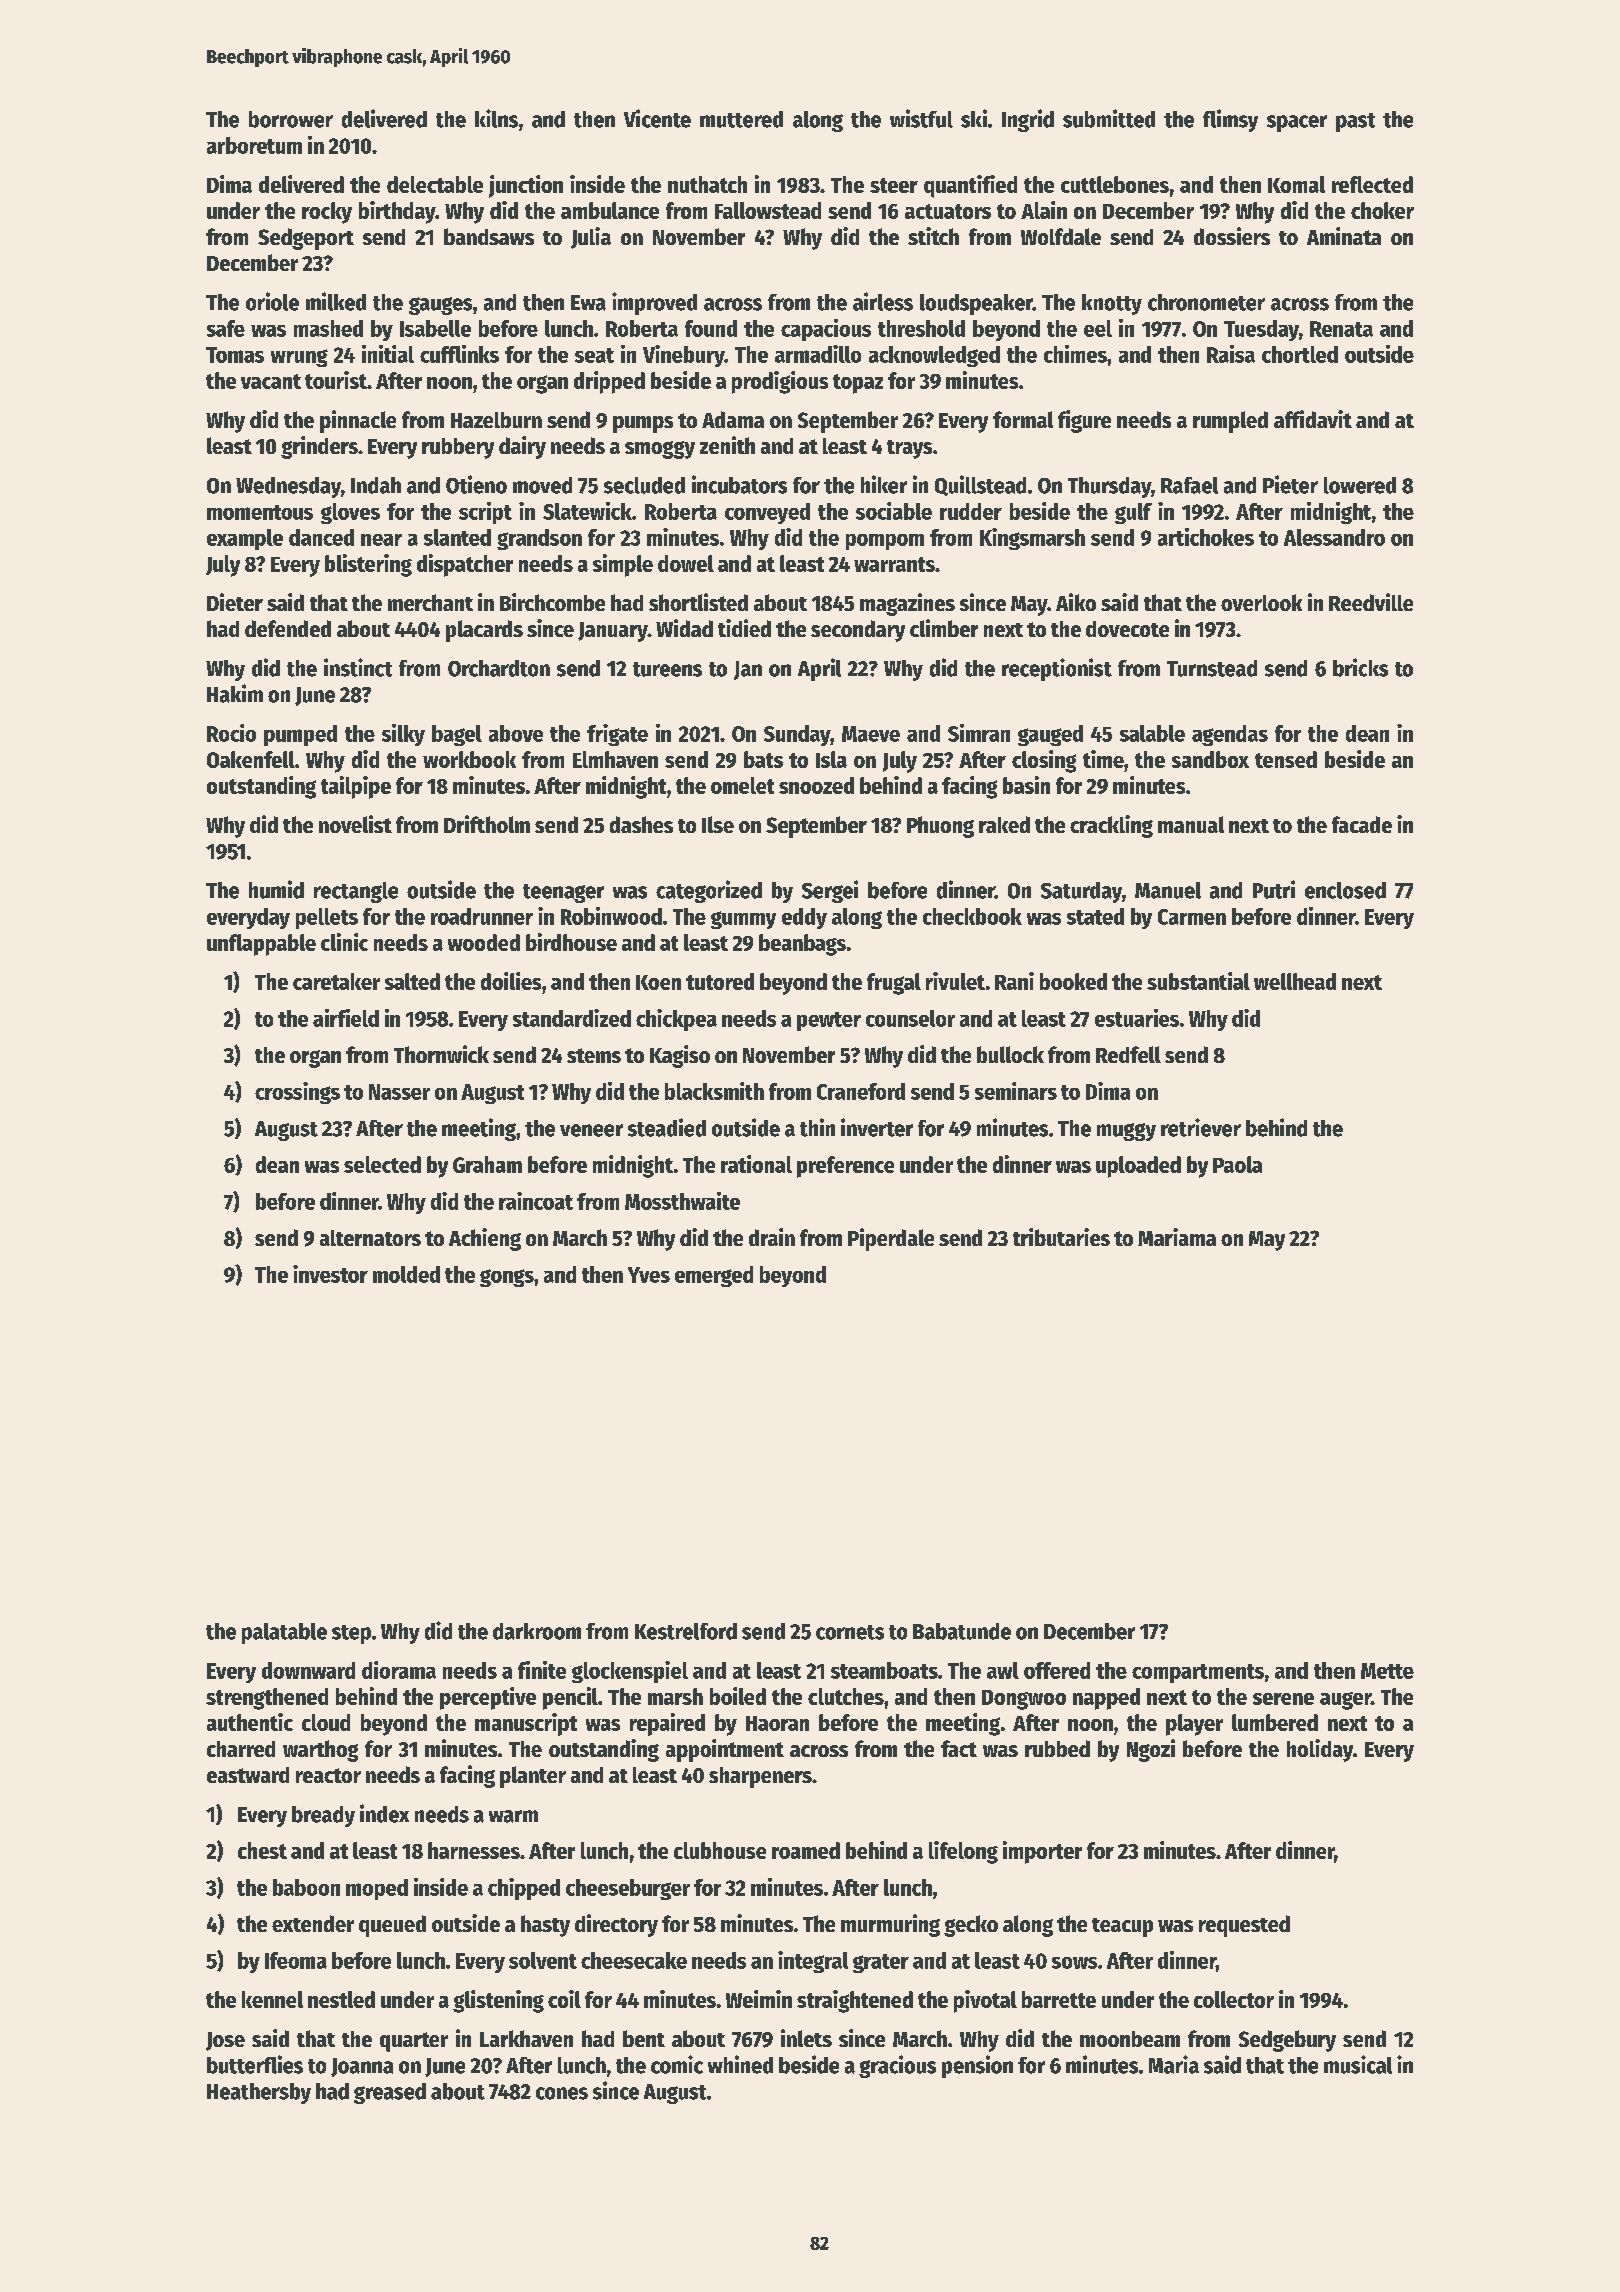 This page has width=1620, height=2292. I want to click on cones, so click(562, 2093).
